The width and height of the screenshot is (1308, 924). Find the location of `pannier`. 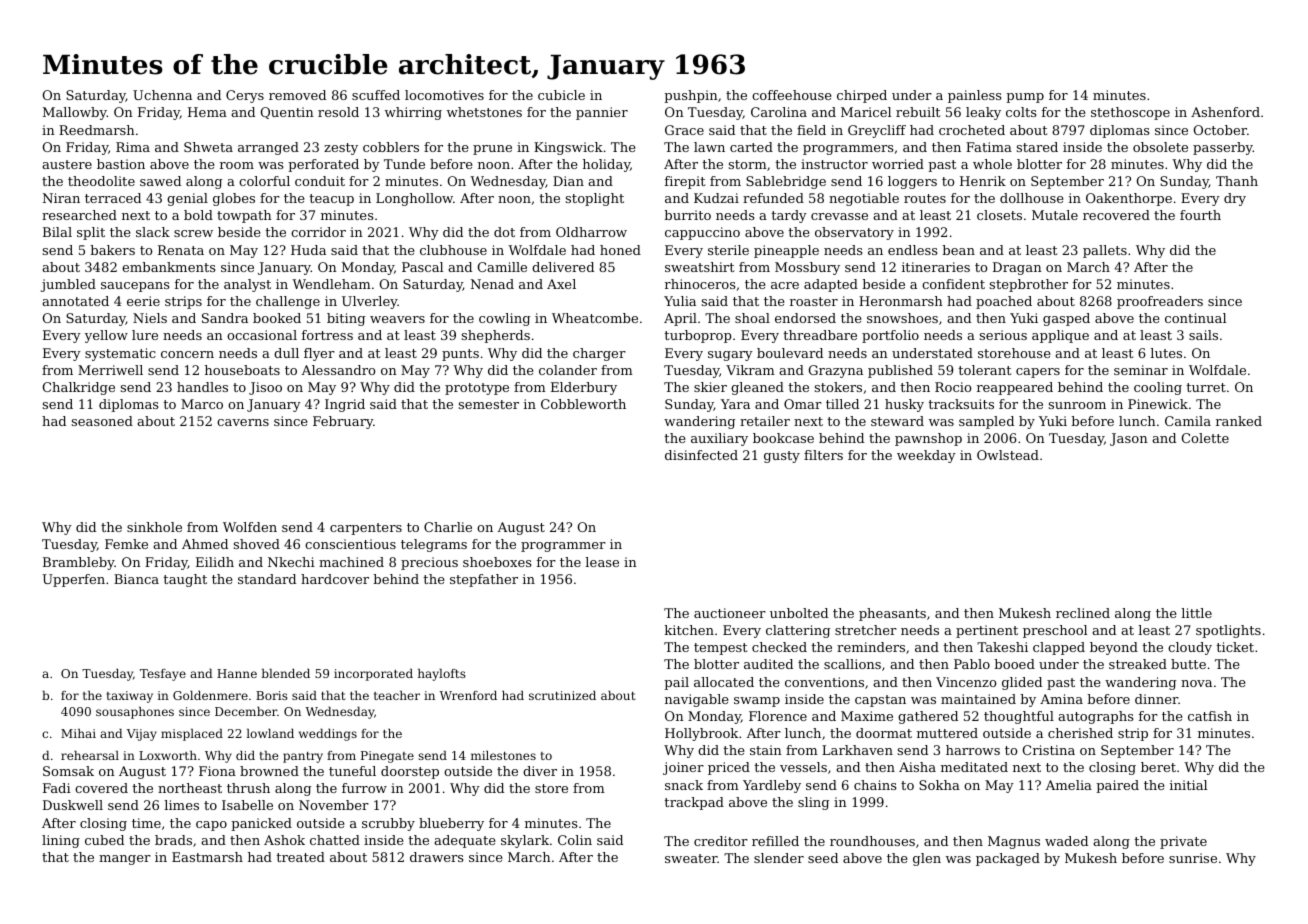

pannier is located at coordinates (602, 113).
